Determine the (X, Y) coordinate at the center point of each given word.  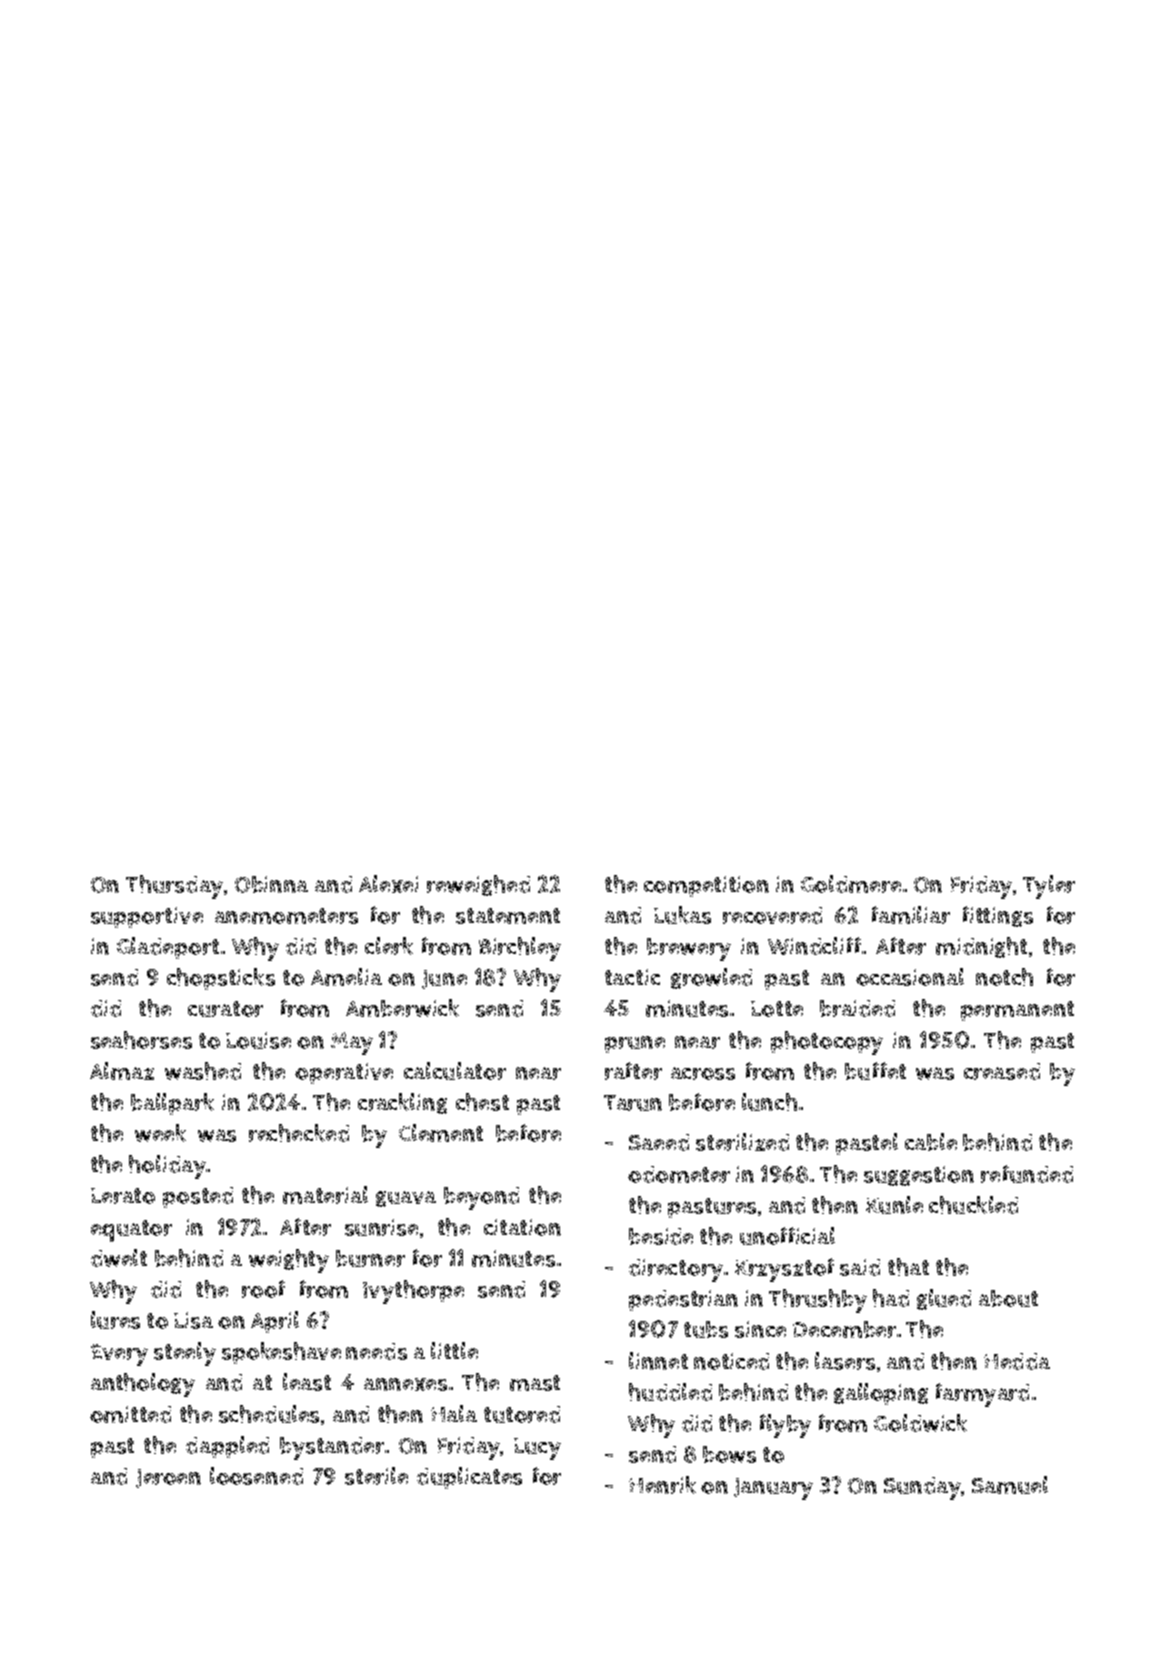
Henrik (662, 1485)
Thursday (174, 887)
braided (857, 1008)
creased (1002, 1071)
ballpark (172, 1104)
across (703, 1073)
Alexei (388, 884)
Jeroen (168, 1478)
